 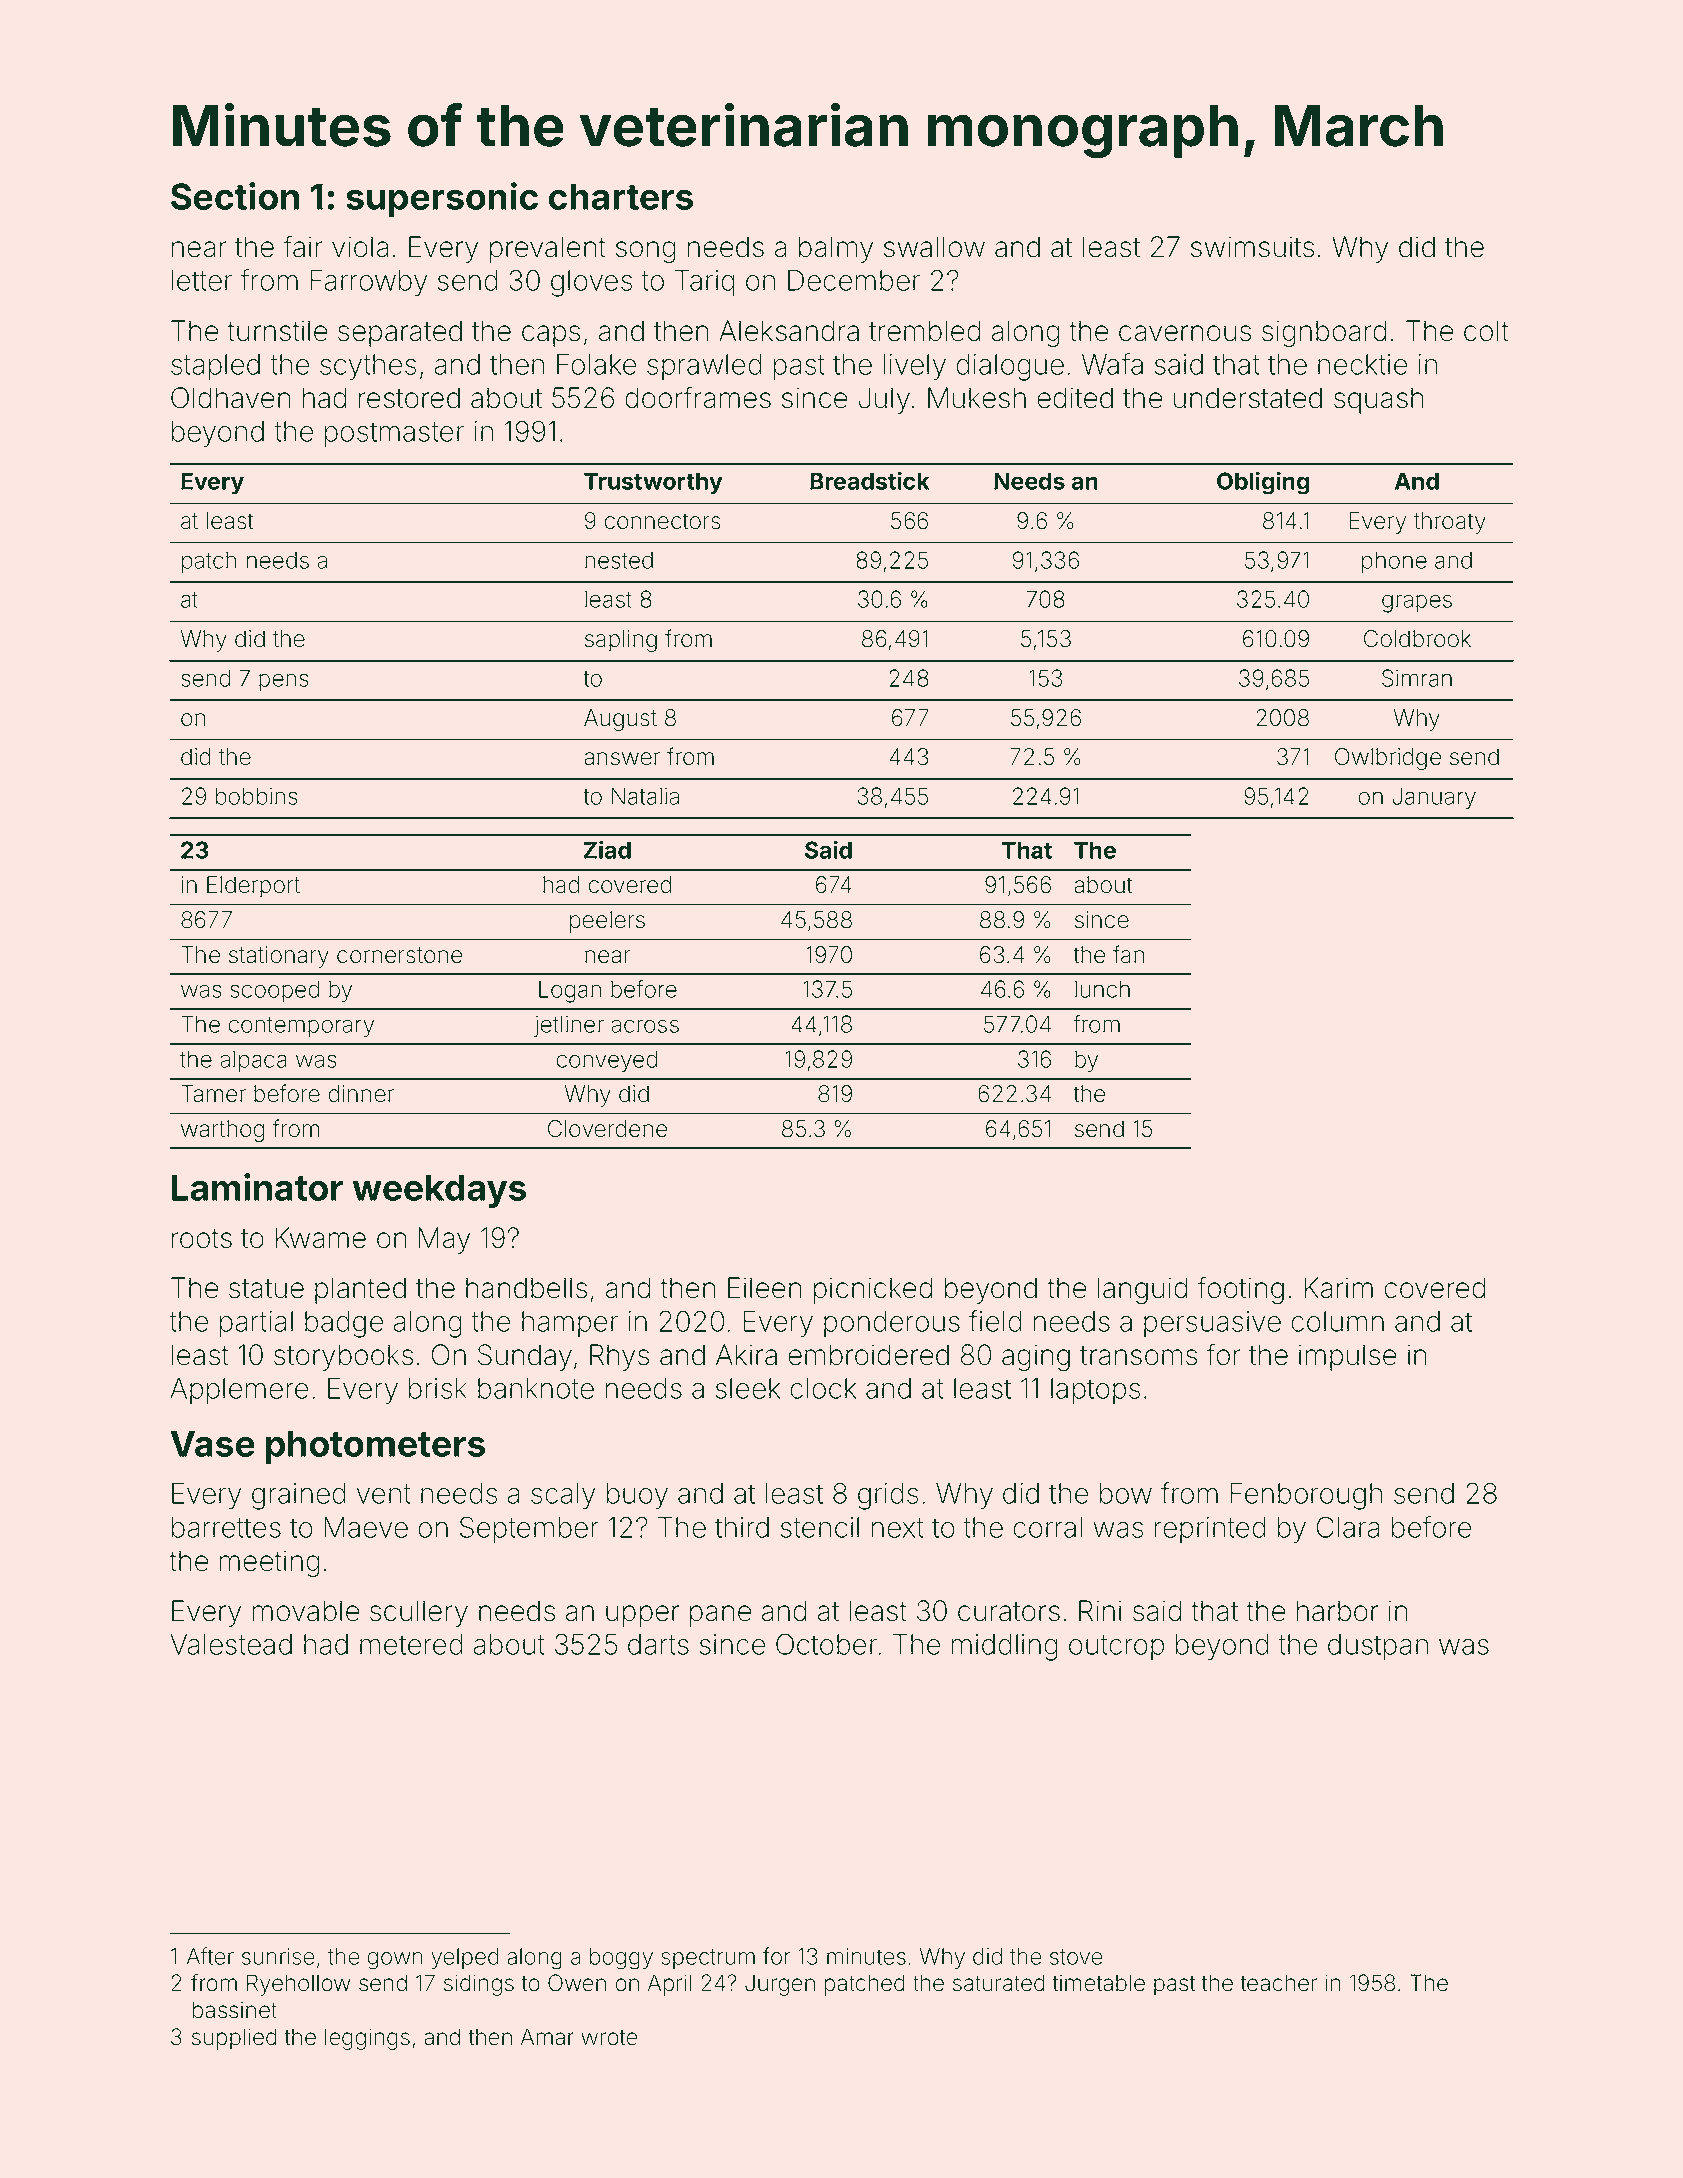 I want to click on swallow, so click(x=934, y=247).
